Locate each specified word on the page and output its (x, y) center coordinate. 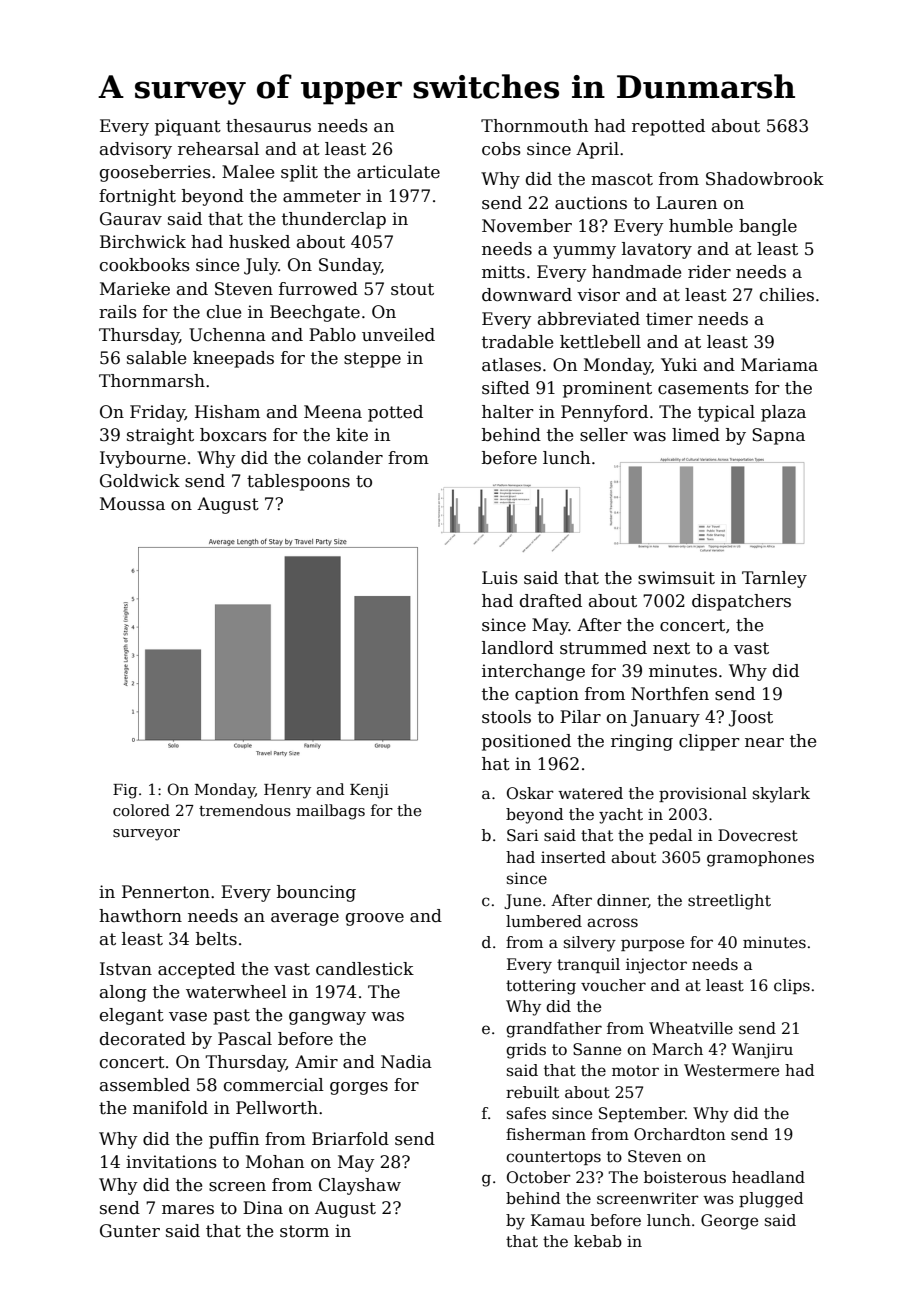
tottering (541, 987)
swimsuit (676, 578)
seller (604, 435)
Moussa (132, 504)
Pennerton (166, 892)
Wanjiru (762, 1051)
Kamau (558, 1220)
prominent (607, 389)
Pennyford (604, 413)
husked (259, 242)
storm (304, 1231)
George (729, 1222)
